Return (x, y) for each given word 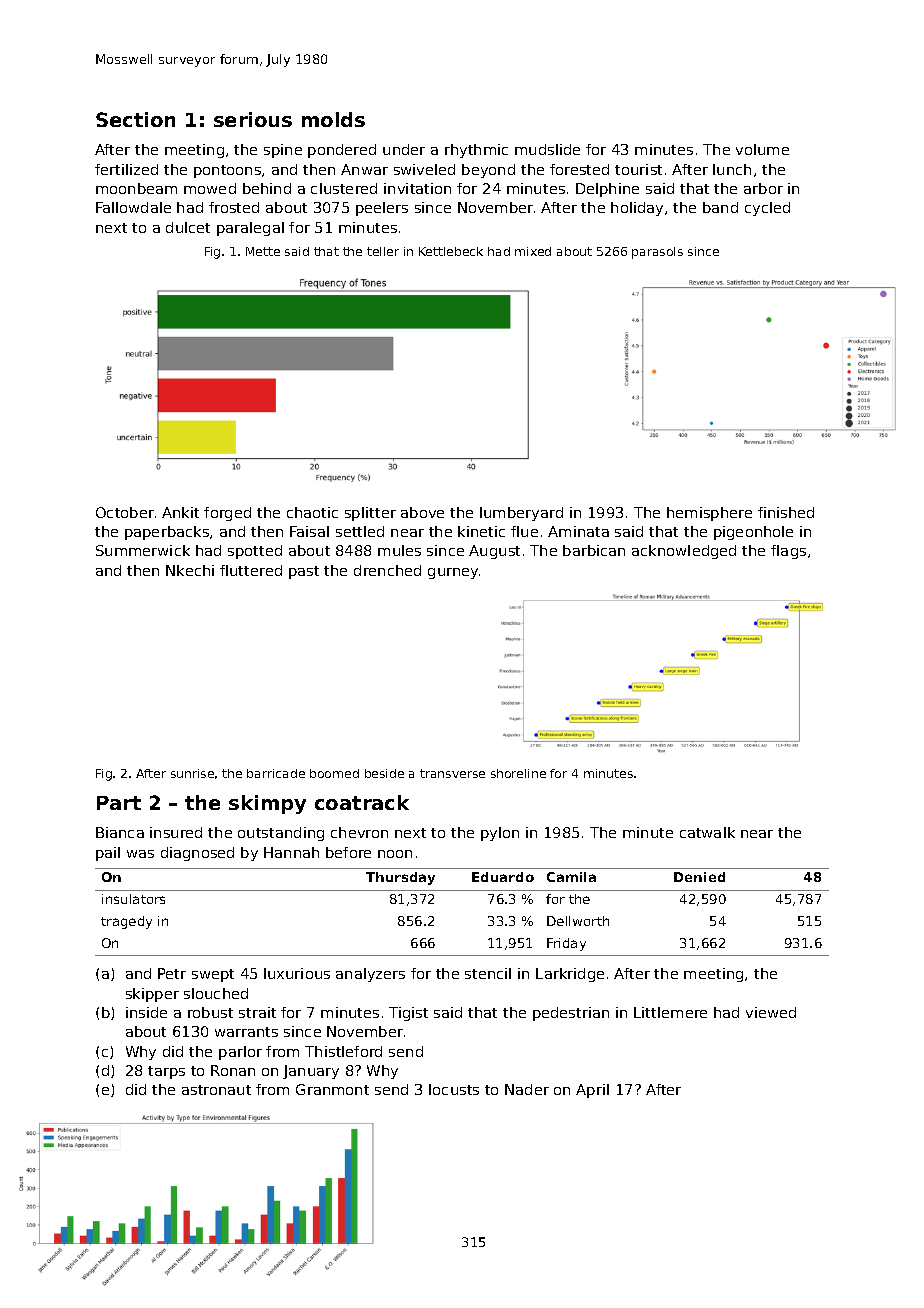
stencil (488, 973)
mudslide (547, 149)
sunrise (192, 773)
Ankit (180, 512)
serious (253, 119)
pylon (500, 834)
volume (762, 149)
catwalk (707, 832)
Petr (172, 973)
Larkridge (570, 975)
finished (786, 512)
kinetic (481, 531)
